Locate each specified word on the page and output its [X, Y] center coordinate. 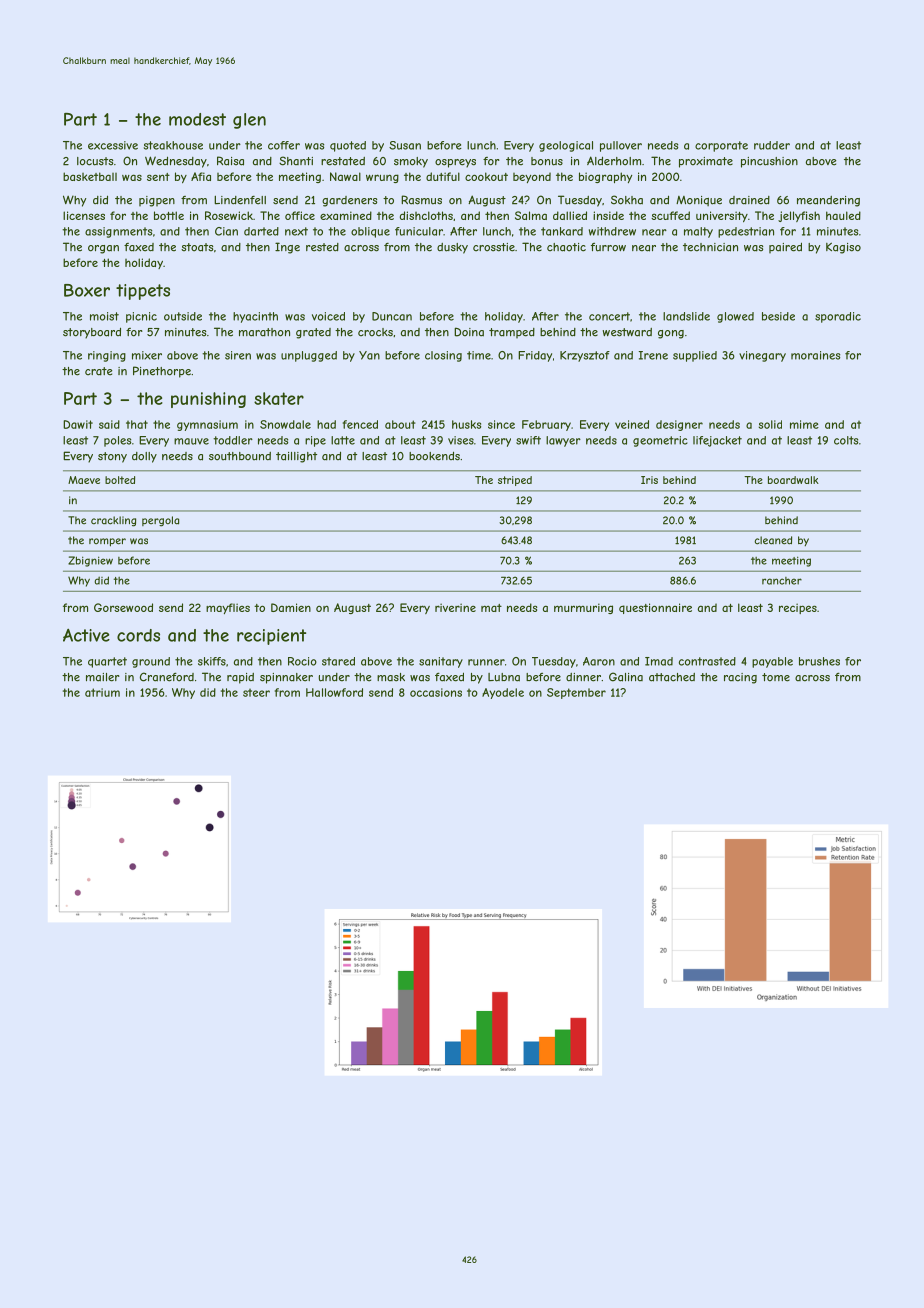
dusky [452, 248]
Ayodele [503, 693]
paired [785, 248]
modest [197, 119]
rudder [772, 145]
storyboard [92, 333]
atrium [102, 692]
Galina [626, 677]
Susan [405, 145]
